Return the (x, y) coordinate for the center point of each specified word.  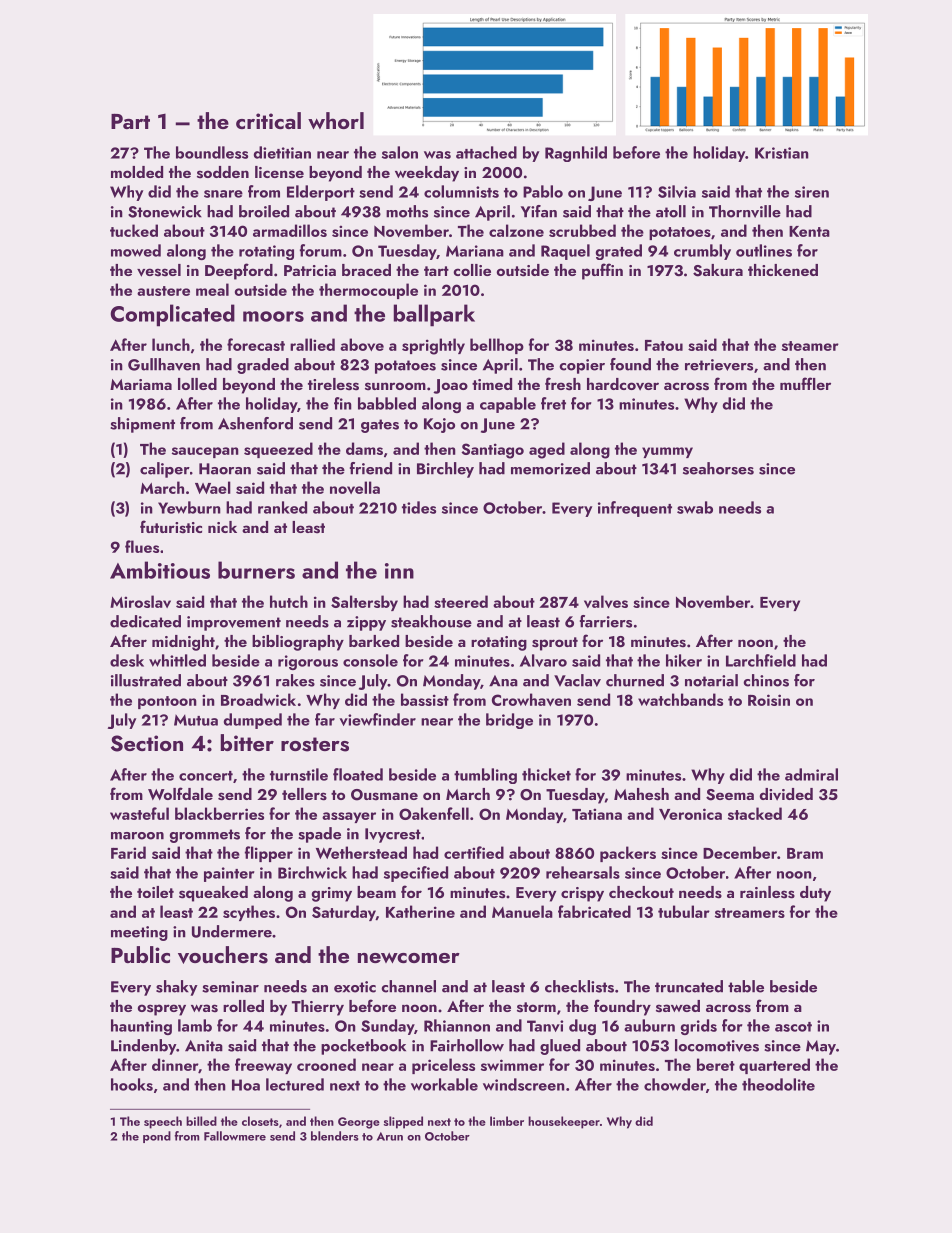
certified (474, 852)
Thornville (745, 211)
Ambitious (160, 570)
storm (536, 1007)
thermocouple (368, 291)
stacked (755, 813)
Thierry (318, 1008)
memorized (550, 468)
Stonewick (165, 211)
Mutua (196, 720)
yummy (667, 452)
